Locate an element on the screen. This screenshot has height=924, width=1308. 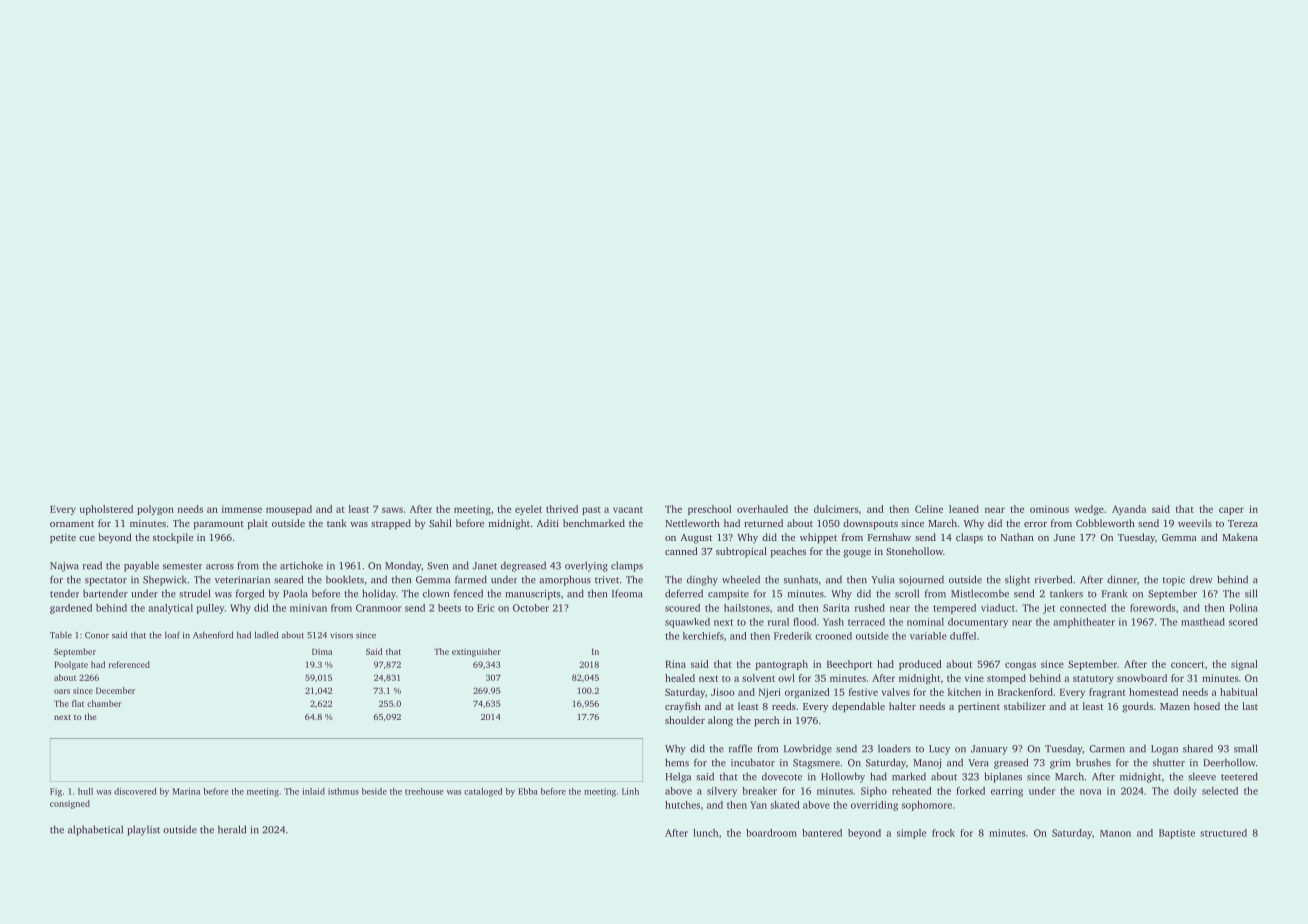
fragrant is located at coordinates (1107, 693).
